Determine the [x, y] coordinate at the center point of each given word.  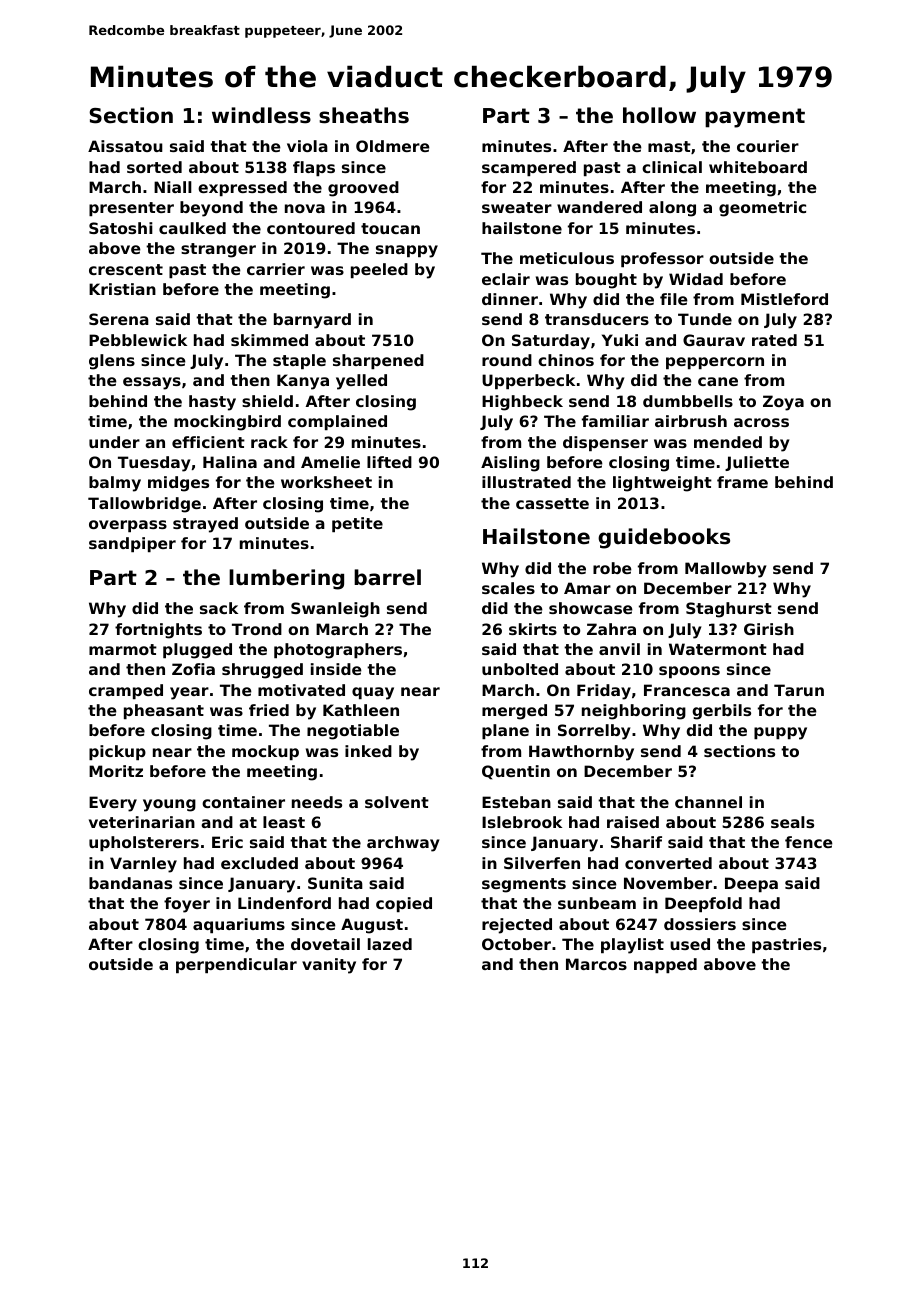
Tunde [705, 319]
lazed [390, 944]
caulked [192, 228]
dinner [510, 299]
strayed [205, 525]
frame [742, 482]
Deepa [751, 884]
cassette [552, 503]
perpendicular [236, 965]
